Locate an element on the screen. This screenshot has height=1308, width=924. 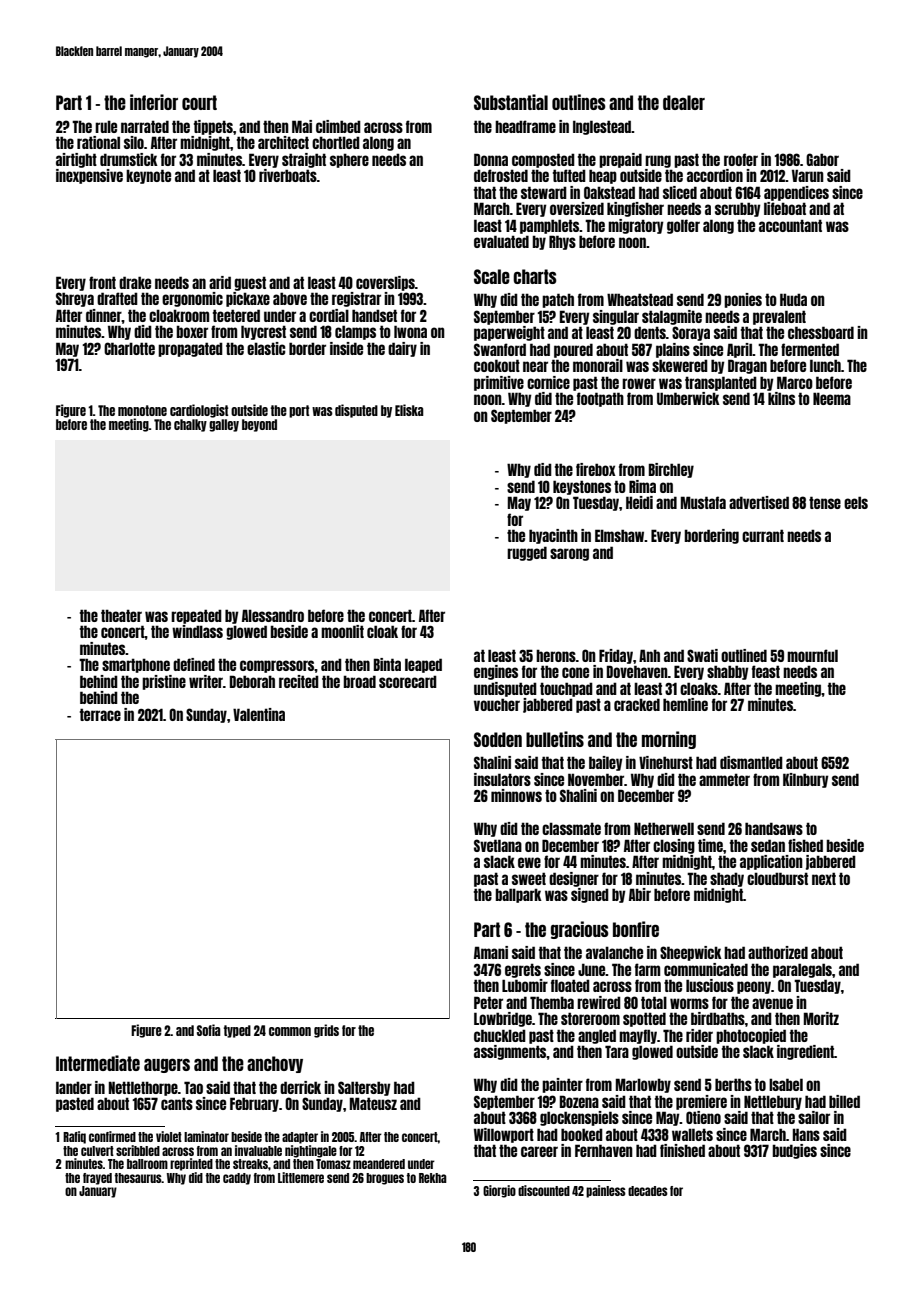
frayed is located at coordinates (97, 1179).
